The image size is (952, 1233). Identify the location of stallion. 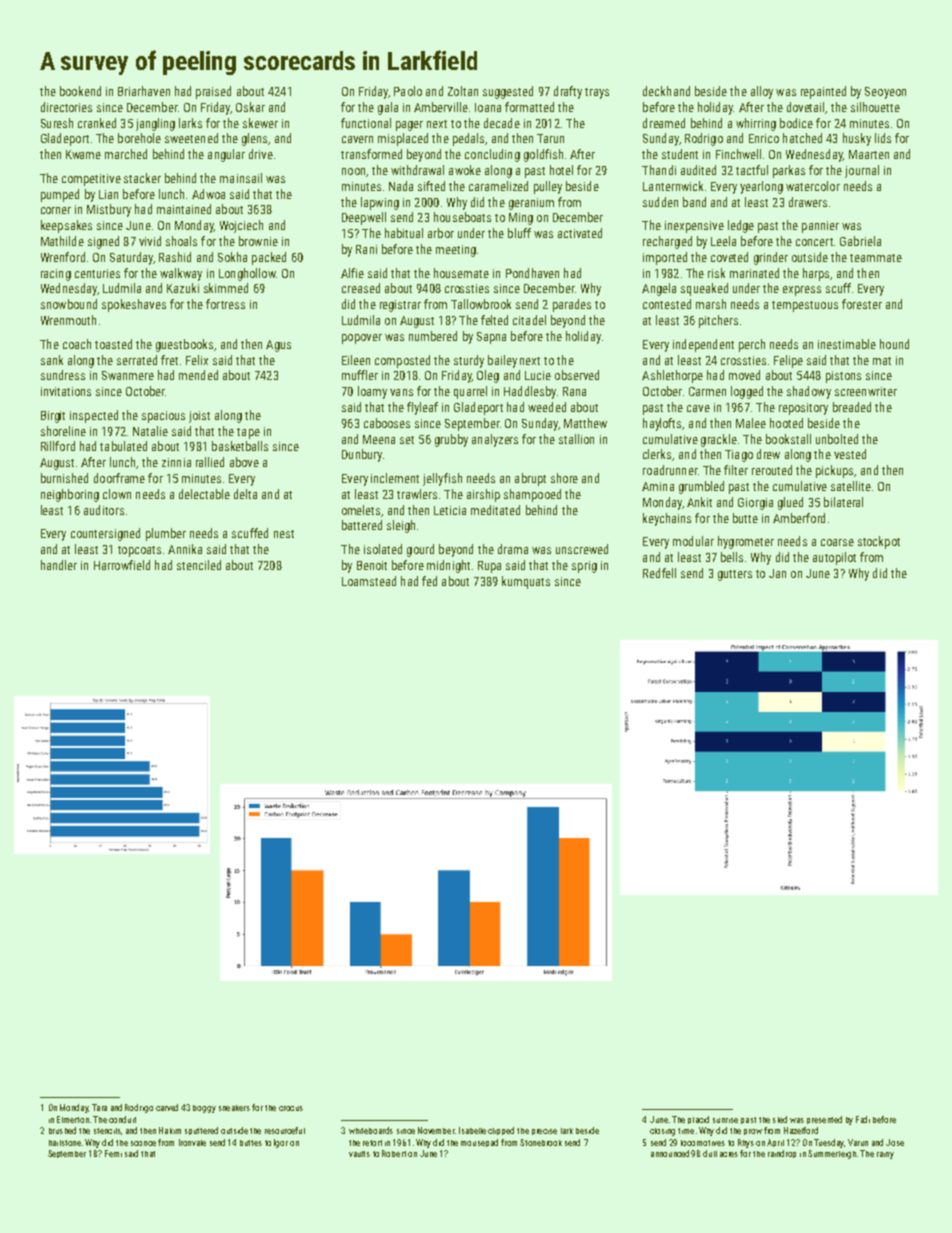
(576, 439).
